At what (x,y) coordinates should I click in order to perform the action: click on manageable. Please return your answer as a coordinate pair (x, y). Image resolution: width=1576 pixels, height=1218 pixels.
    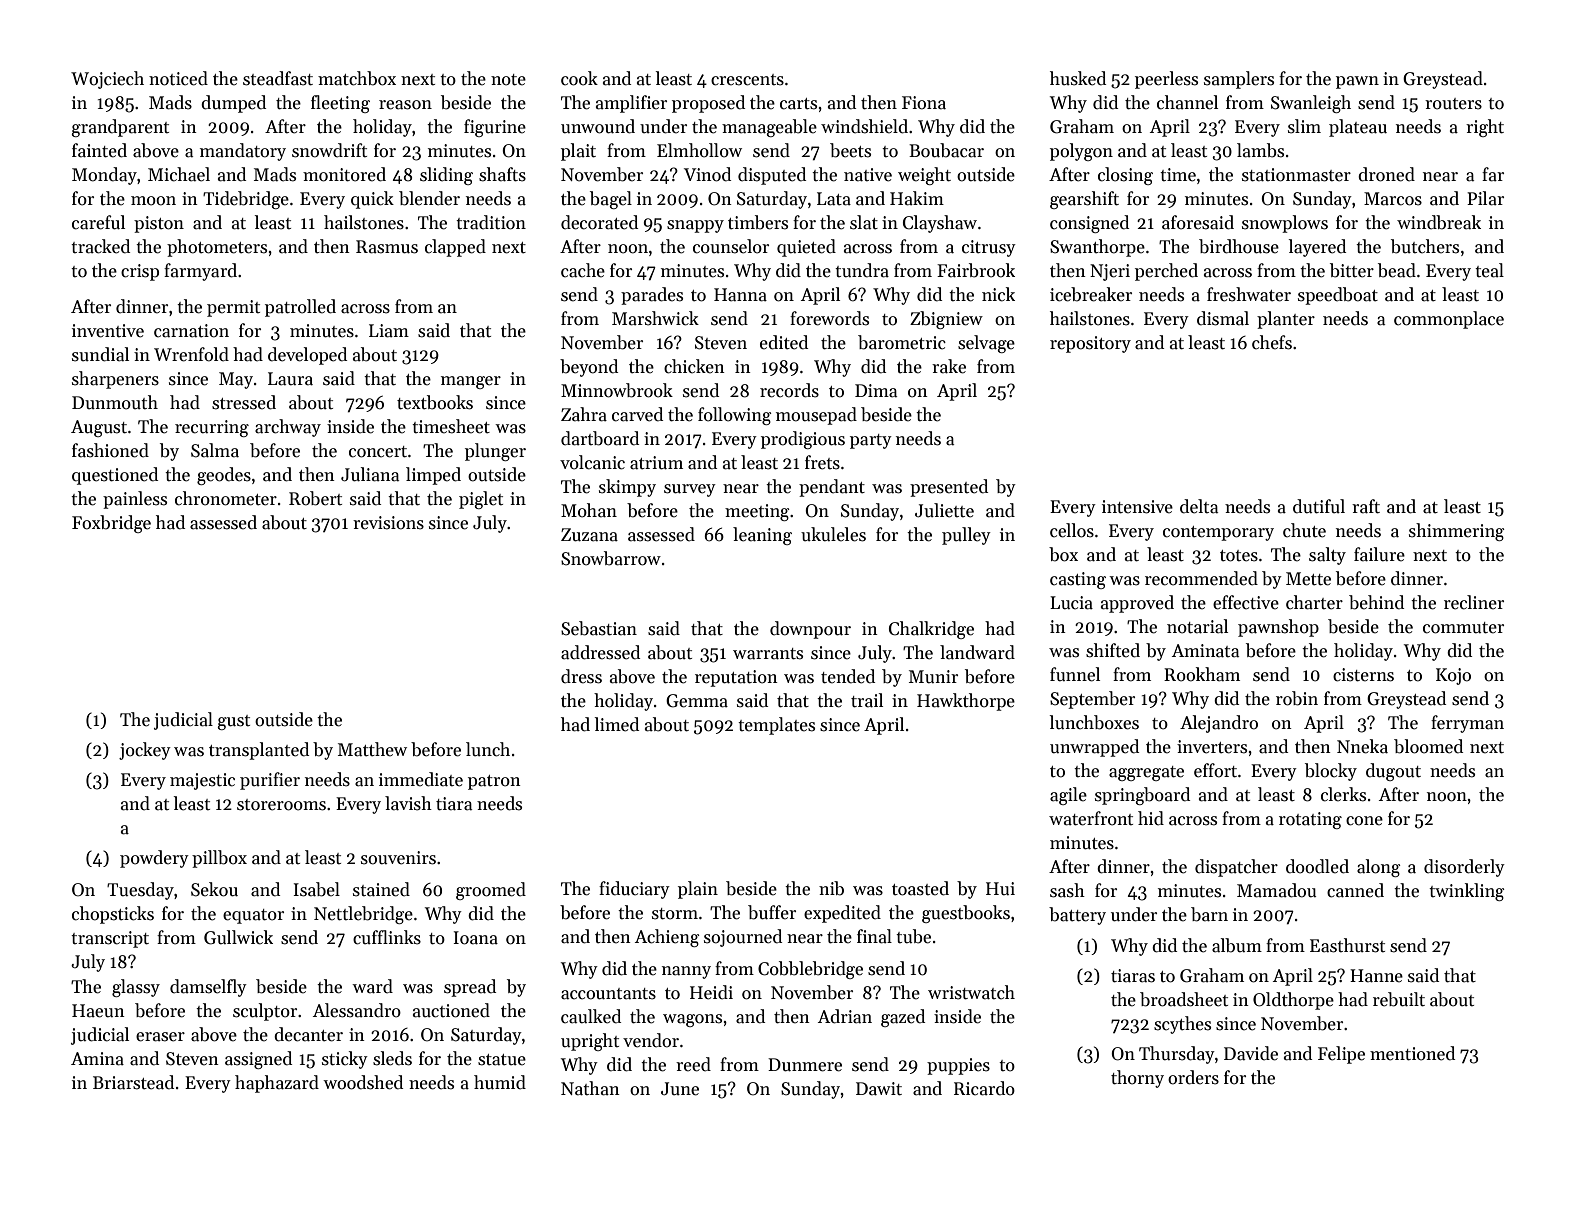
    Looking at the image, I should click on (769, 128).
